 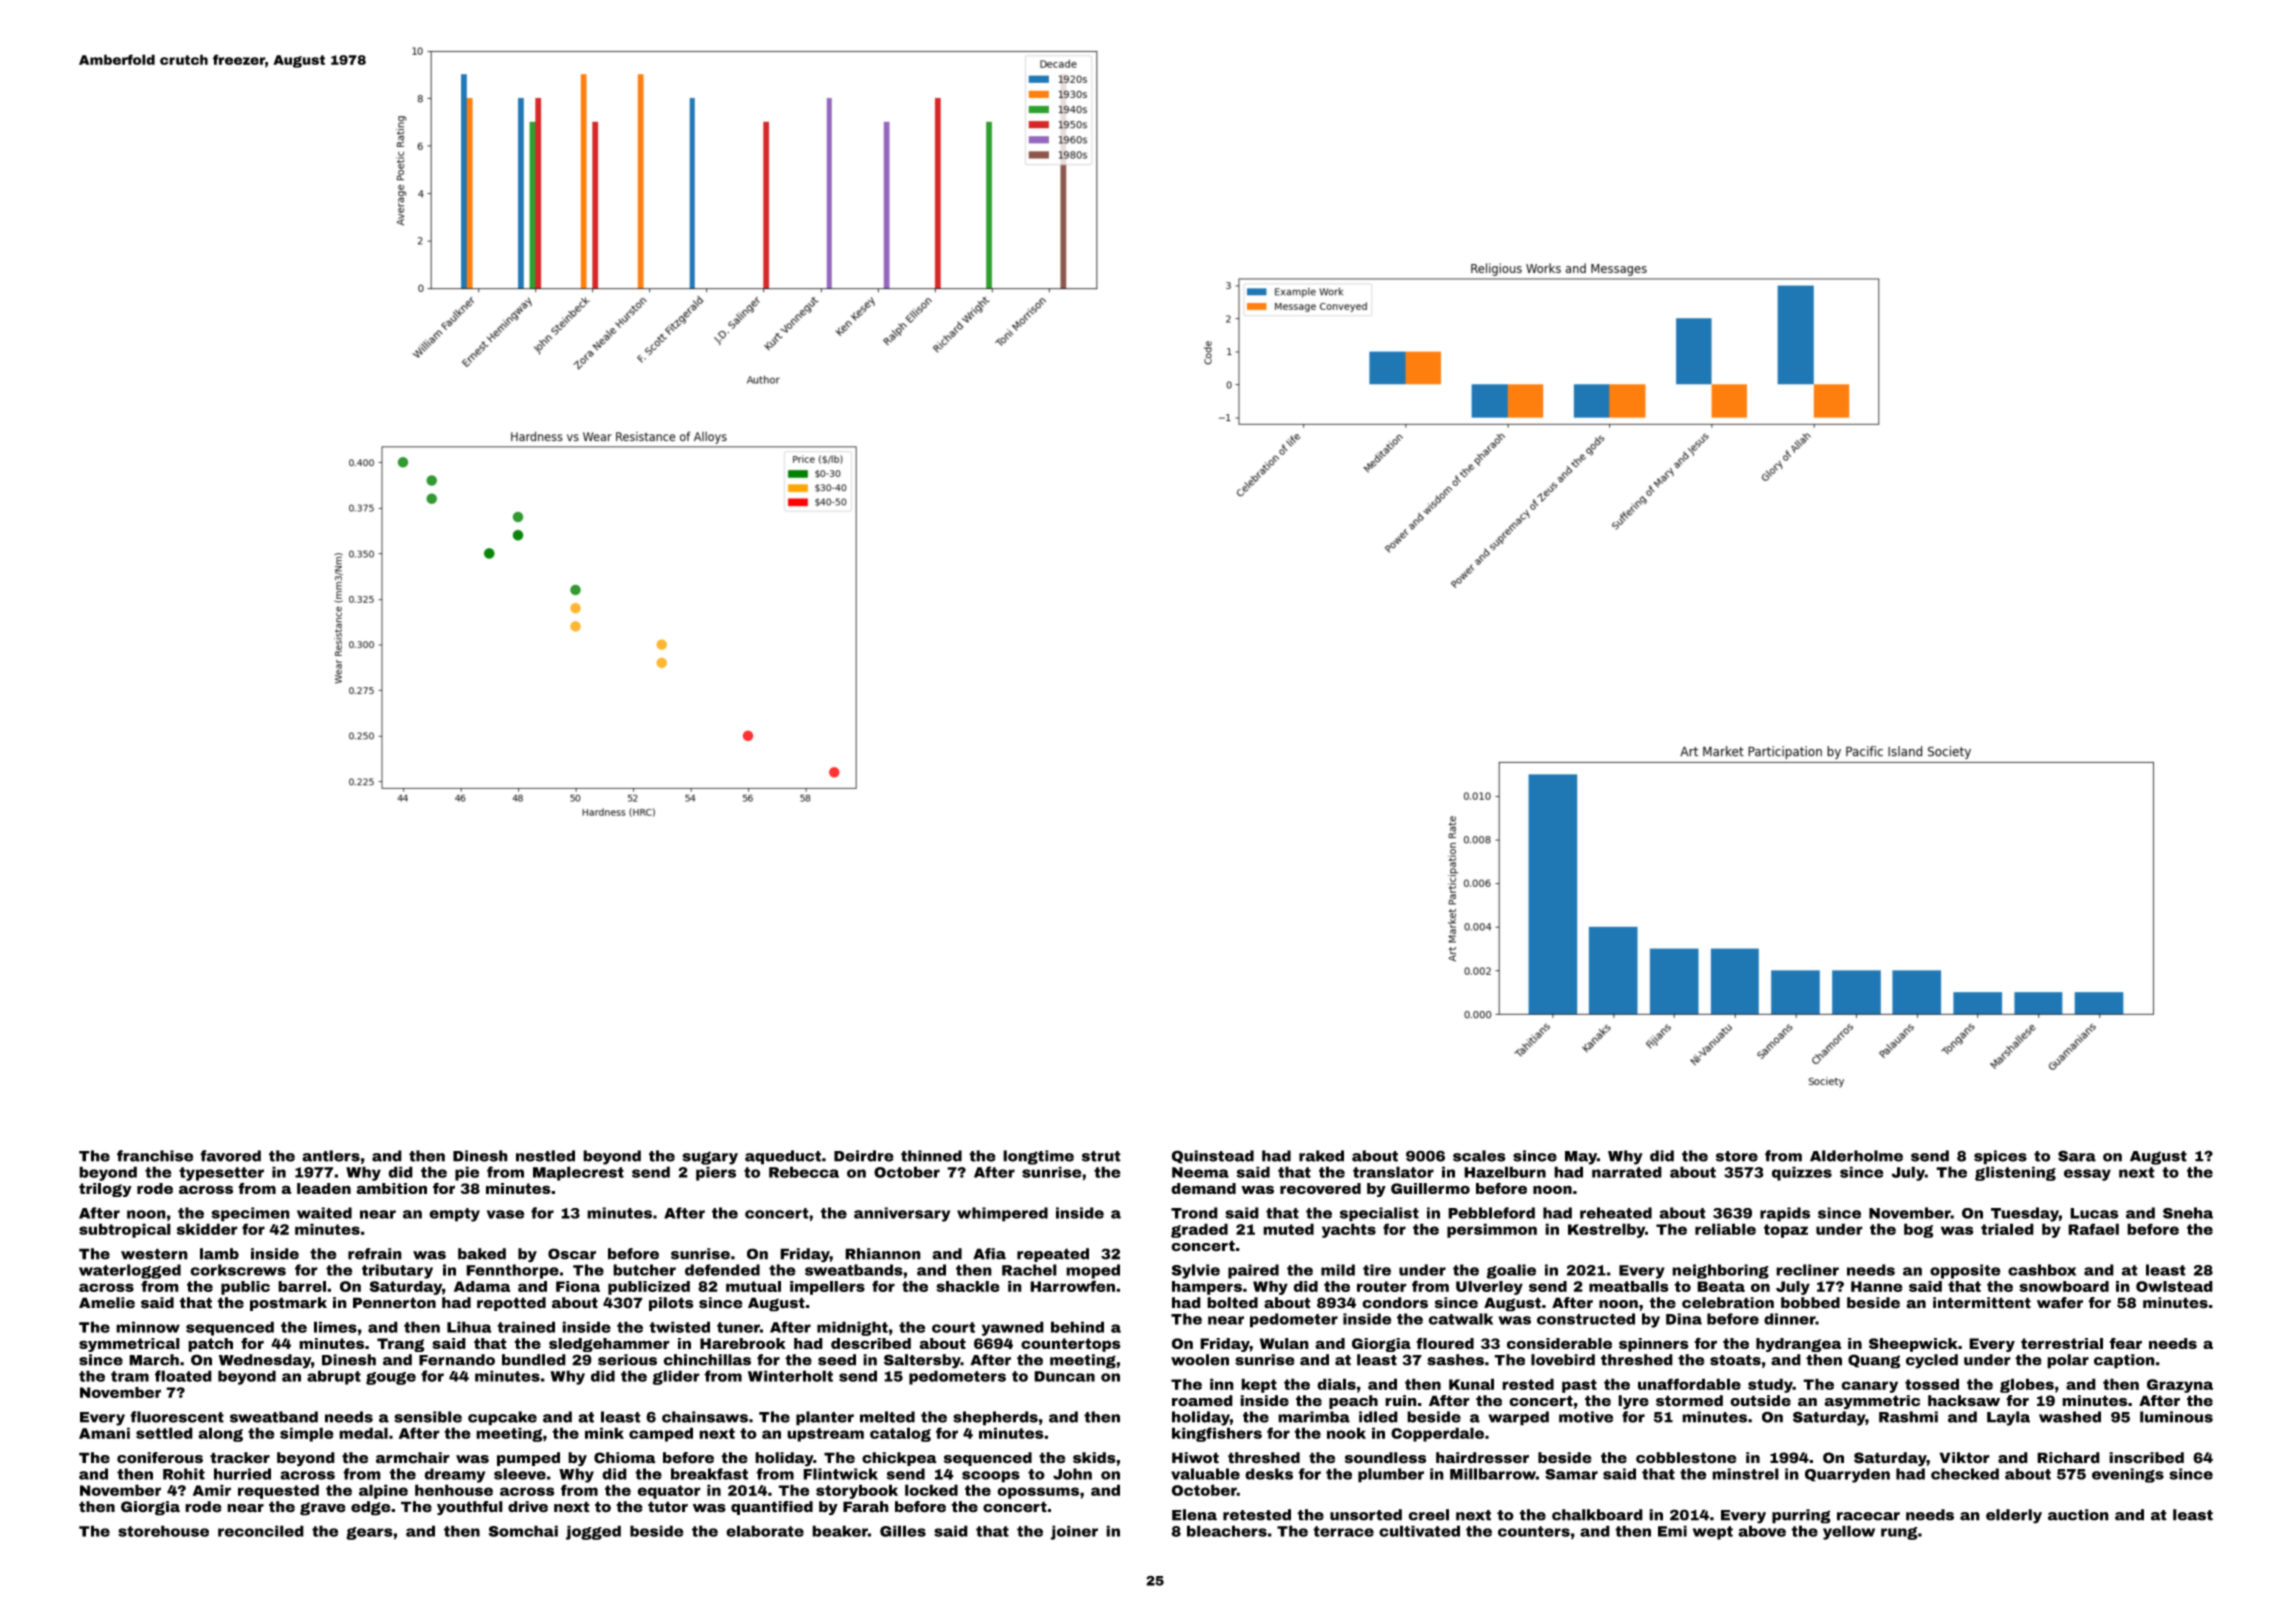 I want to click on Layla, so click(x=2008, y=1418).
